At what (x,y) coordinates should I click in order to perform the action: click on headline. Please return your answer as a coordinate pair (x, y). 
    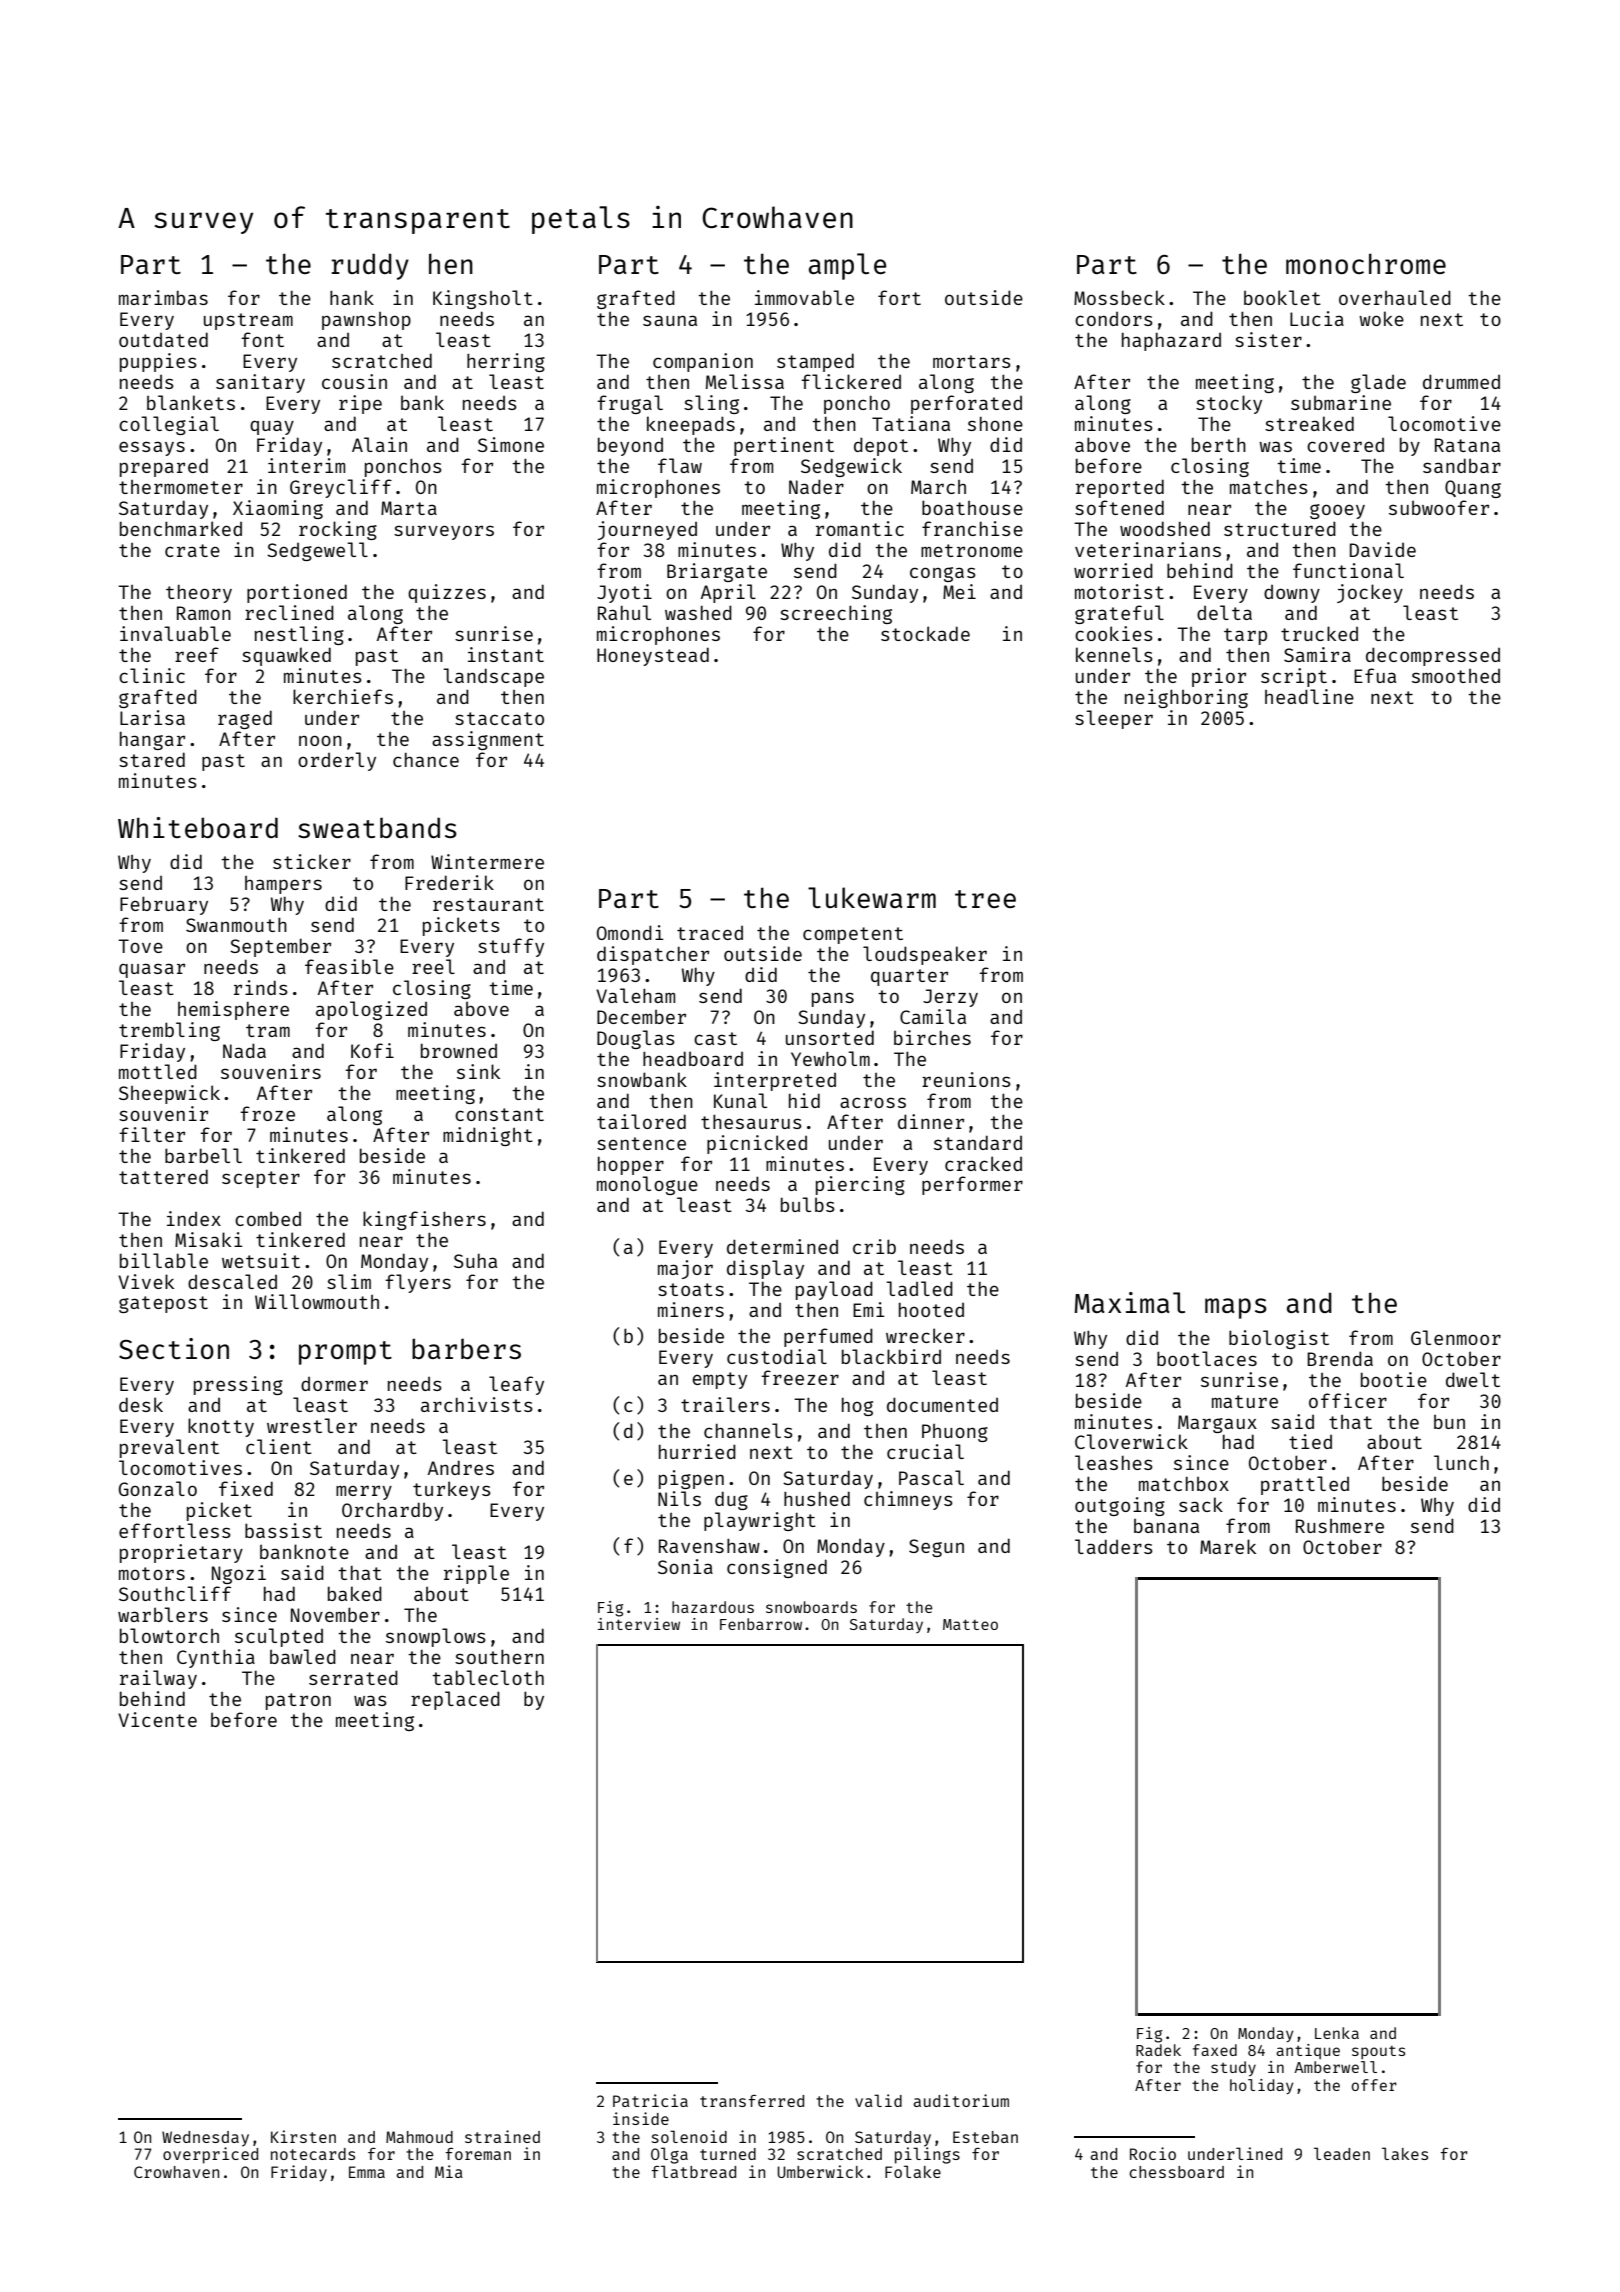
    Looking at the image, I should click on (1309, 696).
